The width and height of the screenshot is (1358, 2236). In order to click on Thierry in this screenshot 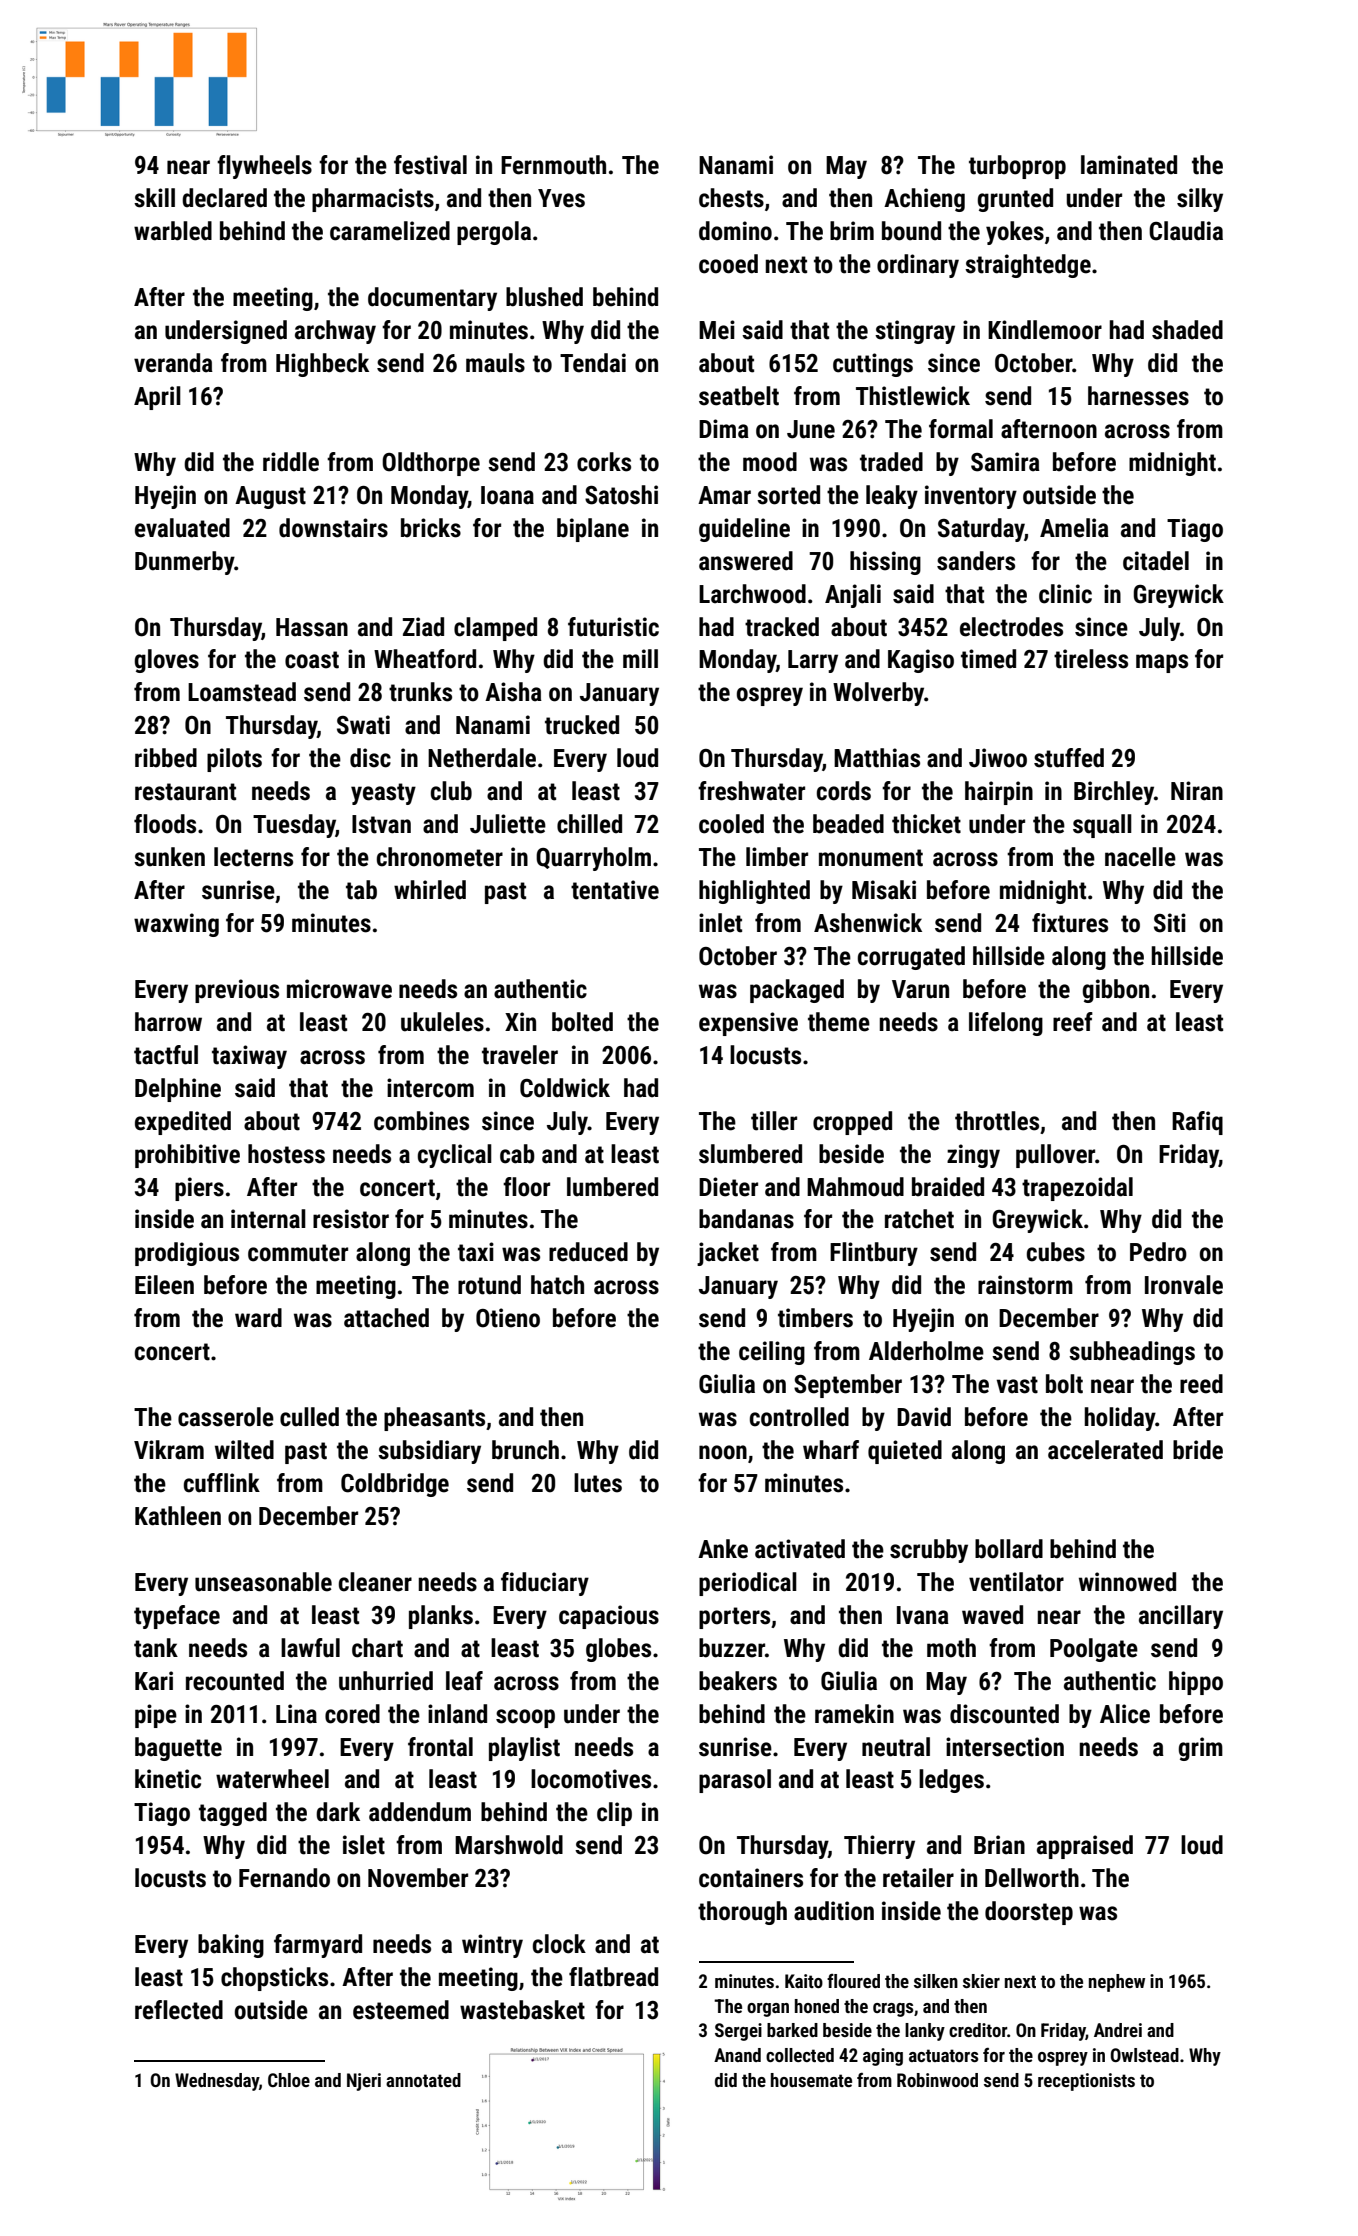, I will do `click(879, 1847)`.
